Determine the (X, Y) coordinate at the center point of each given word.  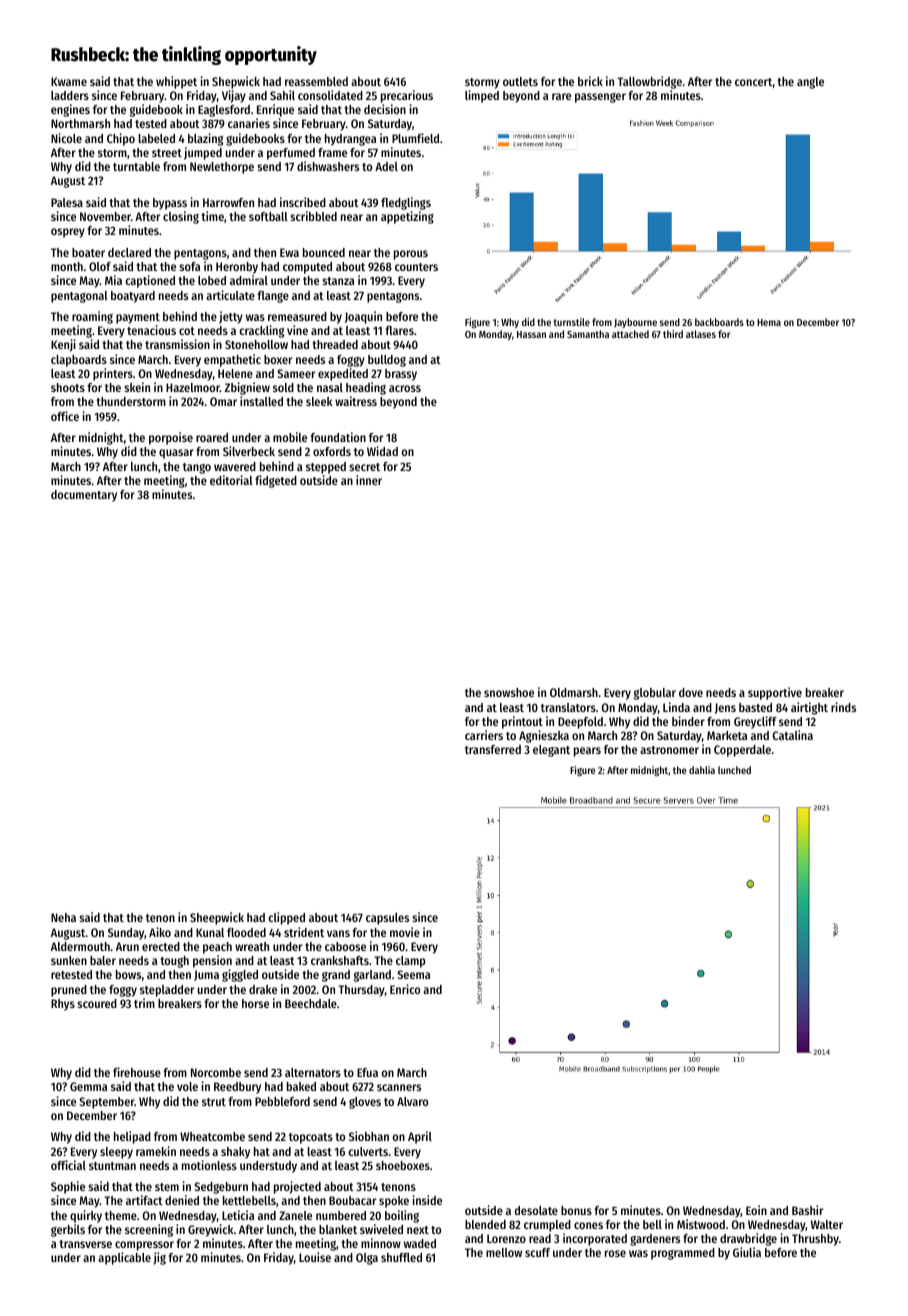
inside (427, 1200)
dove (691, 692)
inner (369, 480)
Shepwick (236, 82)
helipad (132, 1137)
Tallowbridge (649, 82)
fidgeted (276, 481)
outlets (520, 81)
